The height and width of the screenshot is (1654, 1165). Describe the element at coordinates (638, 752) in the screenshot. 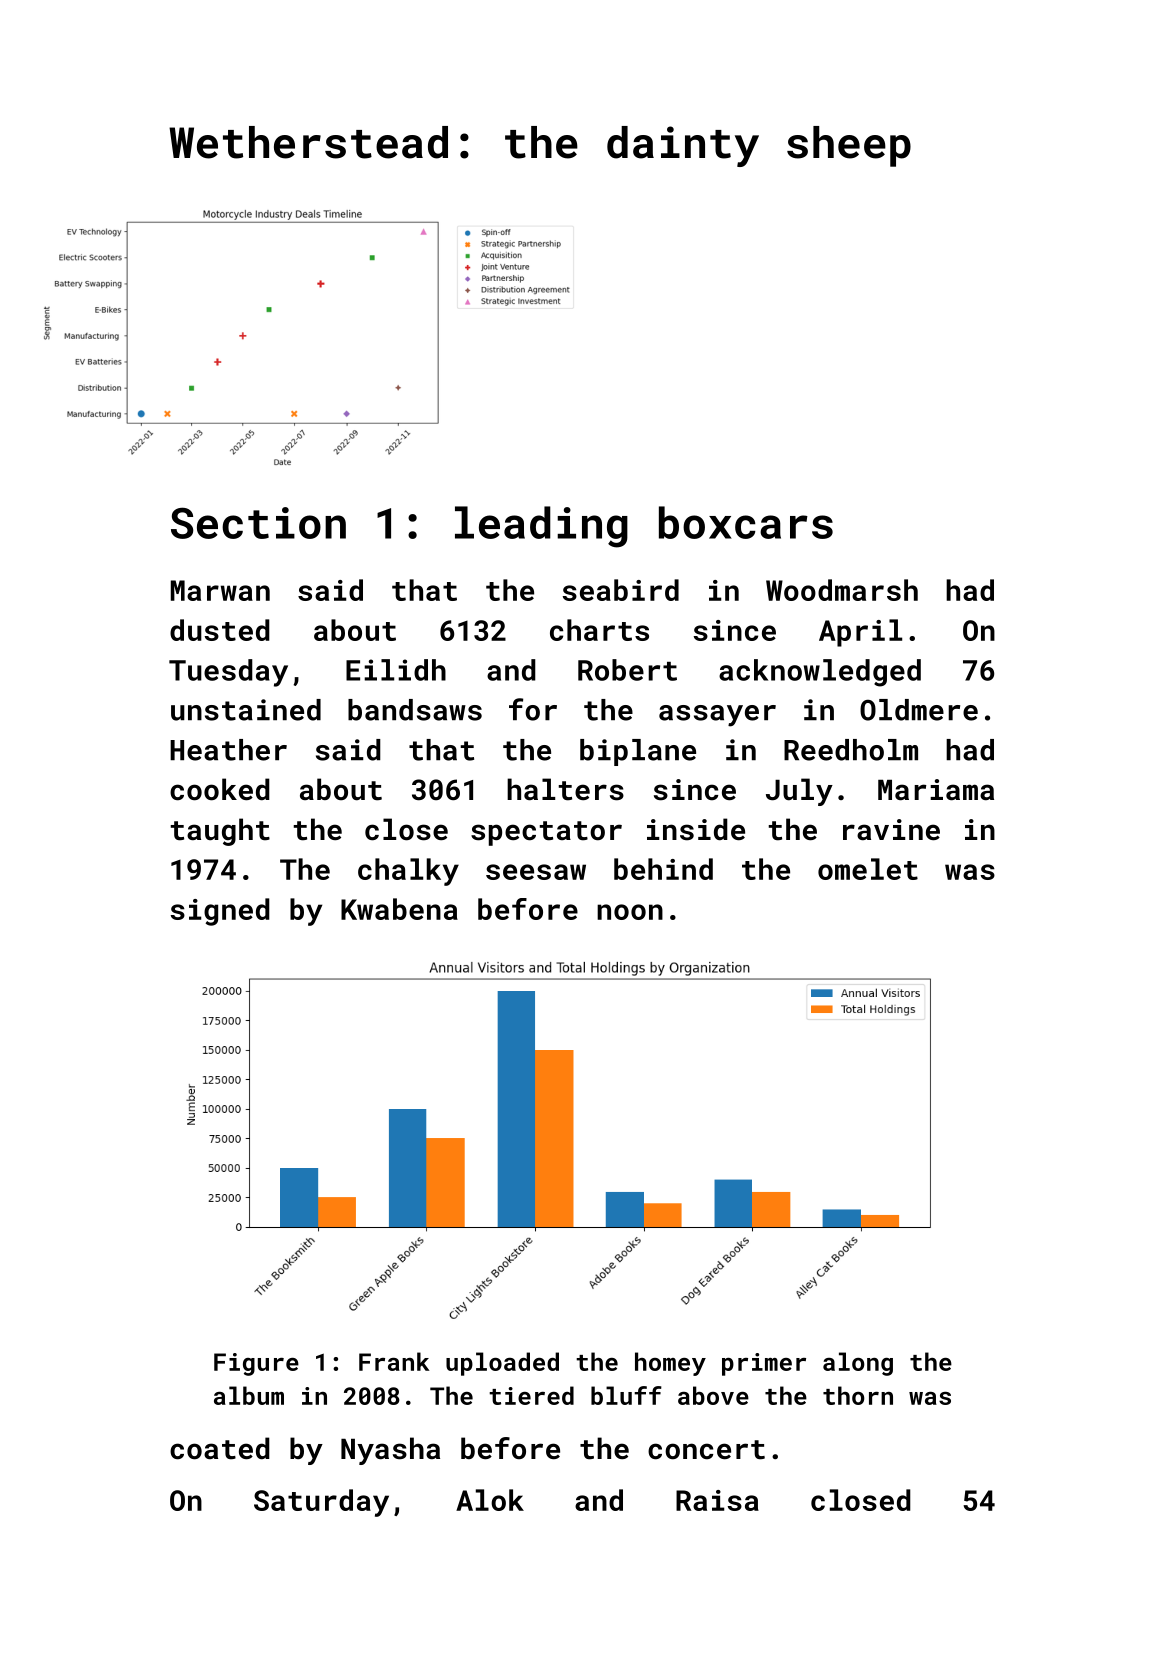

I see `biplane` at that location.
